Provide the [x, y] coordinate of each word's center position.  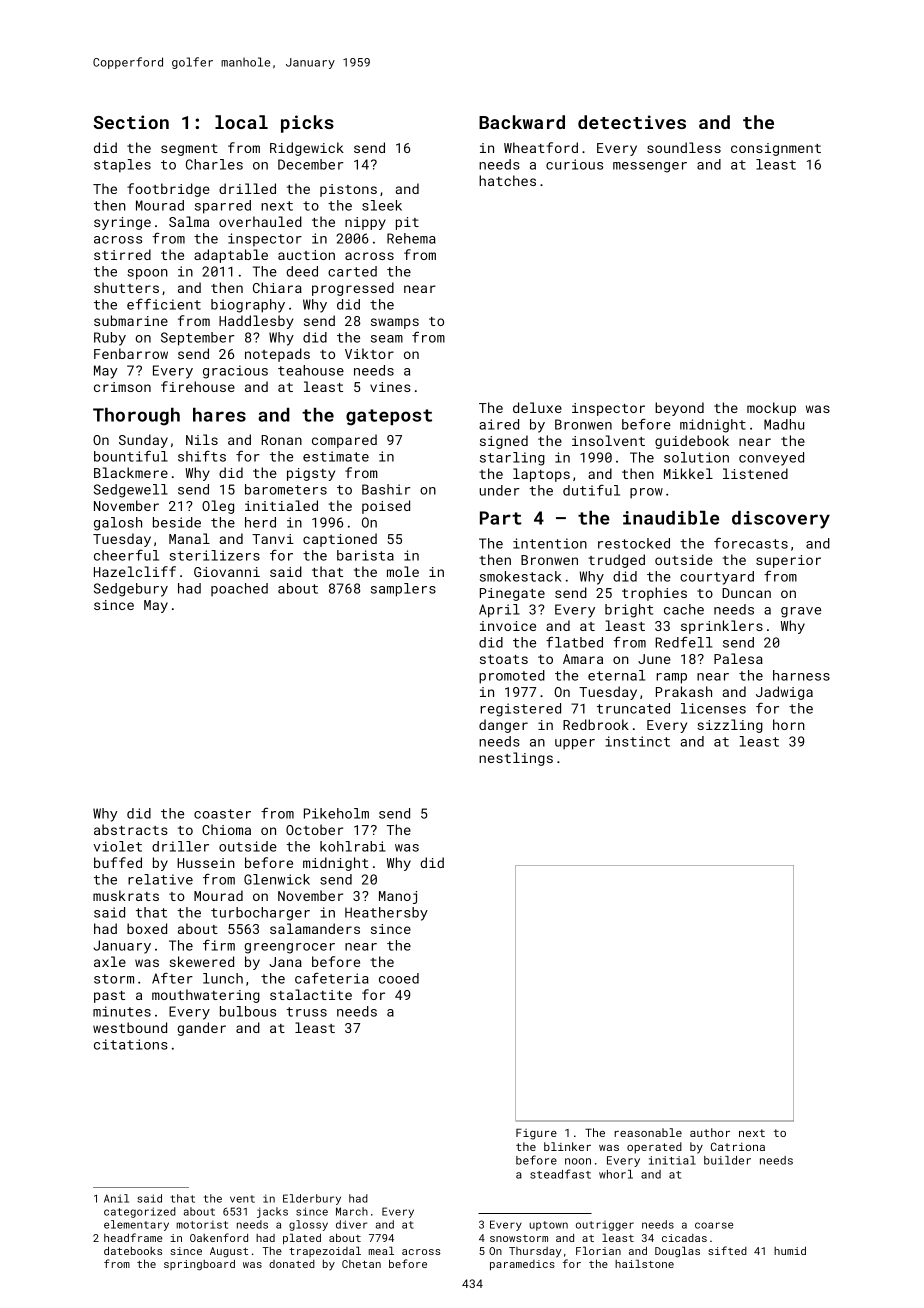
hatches [507, 180]
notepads [277, 355]
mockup [771, 409]
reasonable [648, 1132]
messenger [650, 167]
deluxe [537, 407]
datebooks [133, 1250]
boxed [147, 928]
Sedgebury [131, 590]
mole [403, 571]
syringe [122, 223]
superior [788, 561]
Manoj [398, 897]
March [352, 1211]
